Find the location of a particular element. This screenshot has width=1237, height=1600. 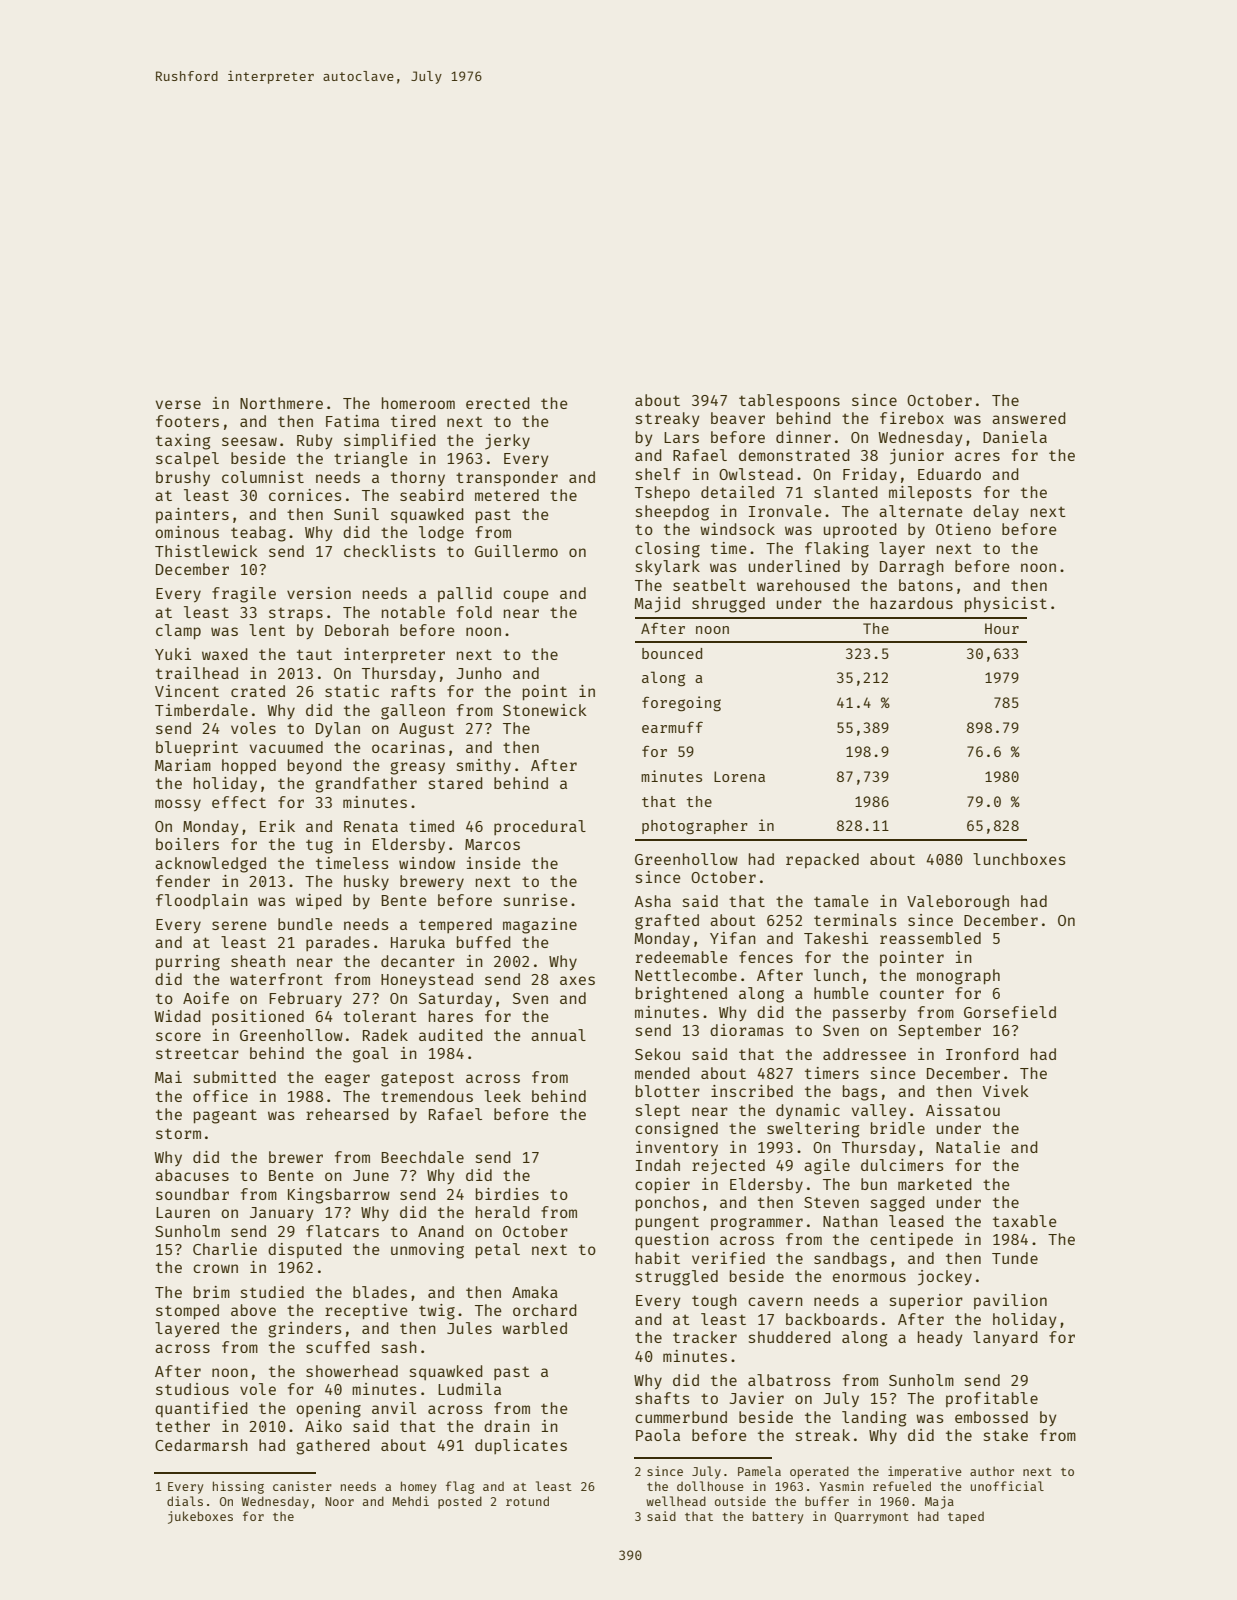

habit is located at coordinates (658, 1258).
